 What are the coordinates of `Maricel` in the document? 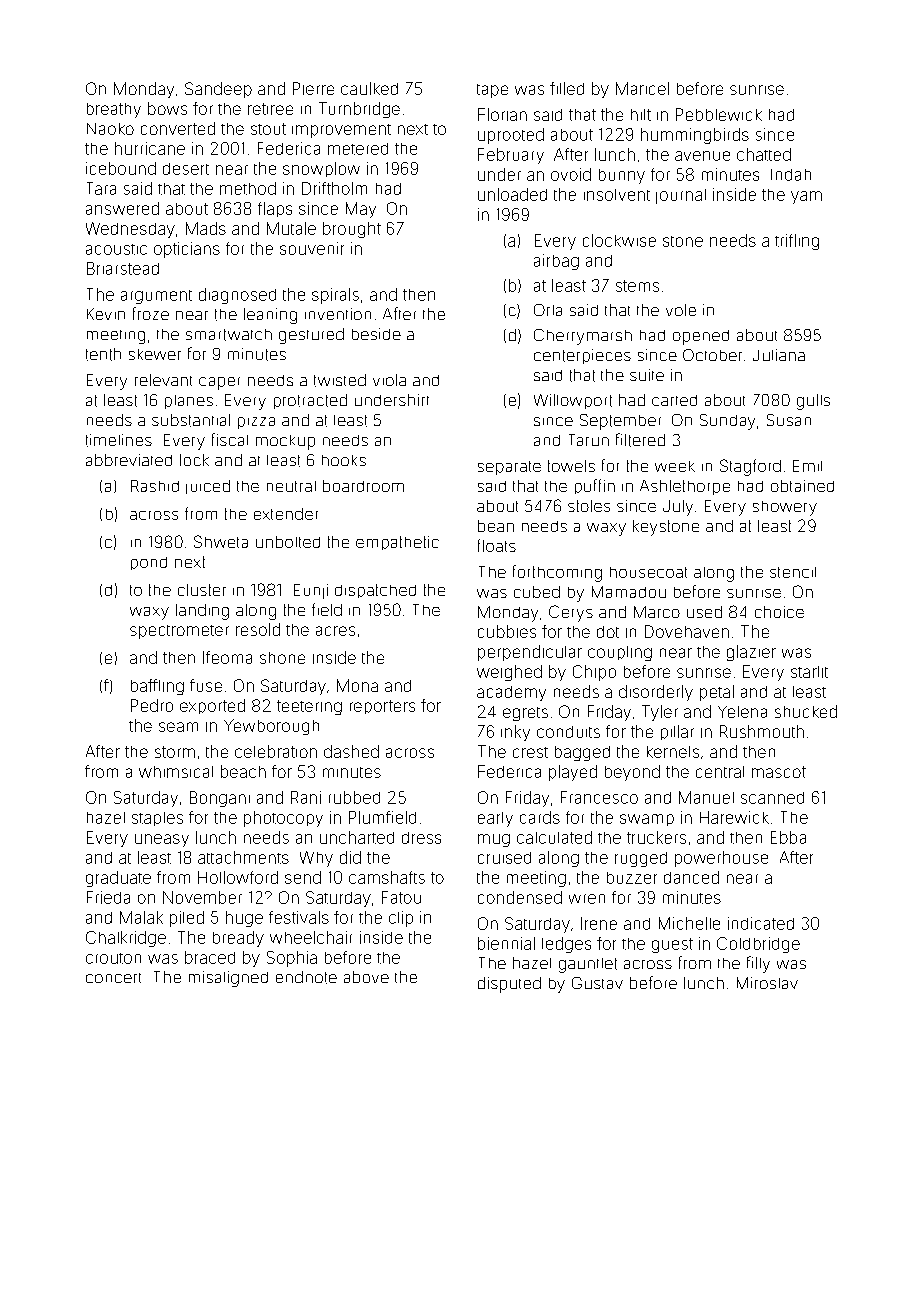 It's located at (642, 88).
